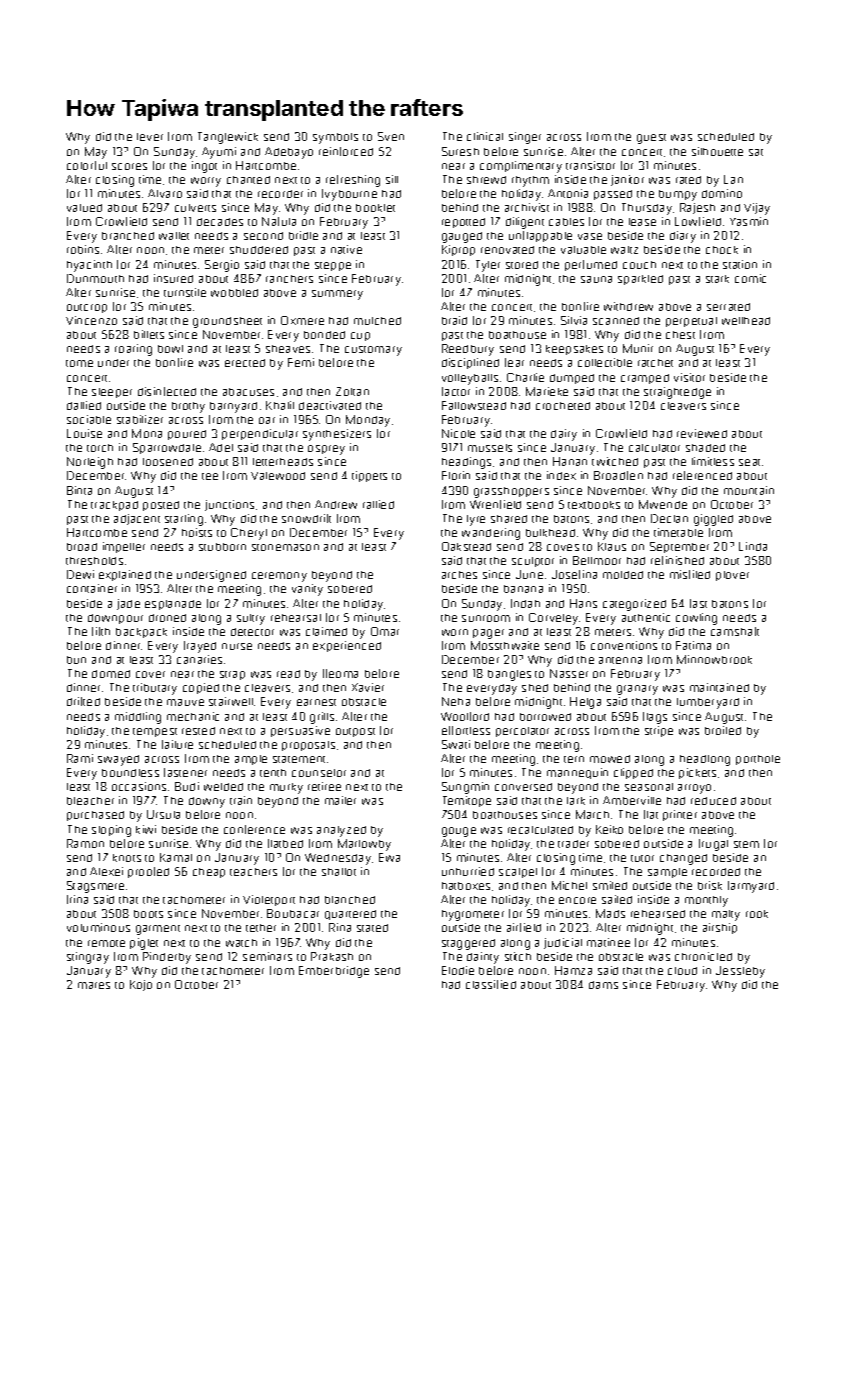 The image size is (849, 1400). I want to click on tempest, so click(155, 732).
